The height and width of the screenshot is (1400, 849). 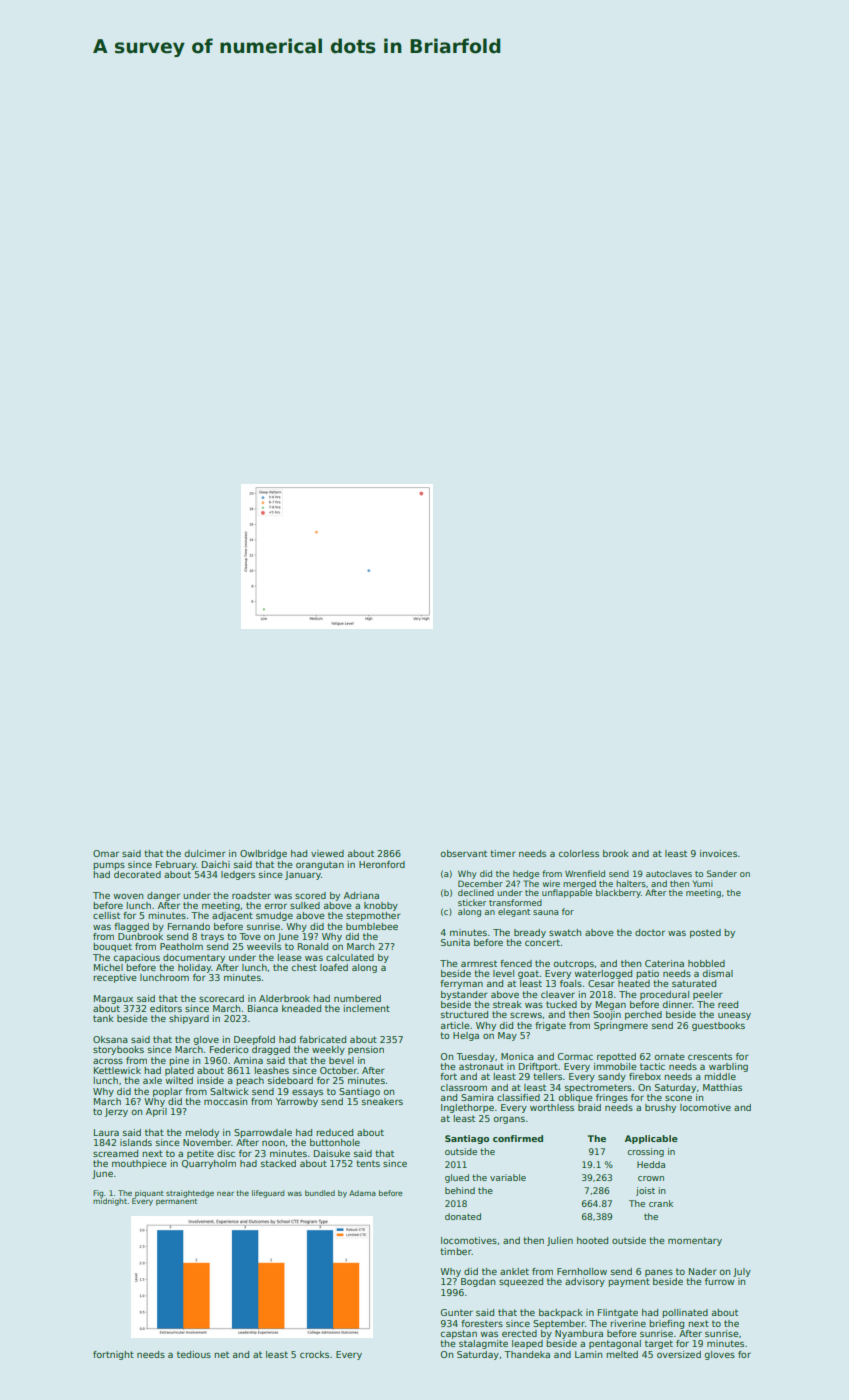 What do you see at coordinates (659, 1344) in the screenshot?
I see `target` at bounding box center [659, 1344].
